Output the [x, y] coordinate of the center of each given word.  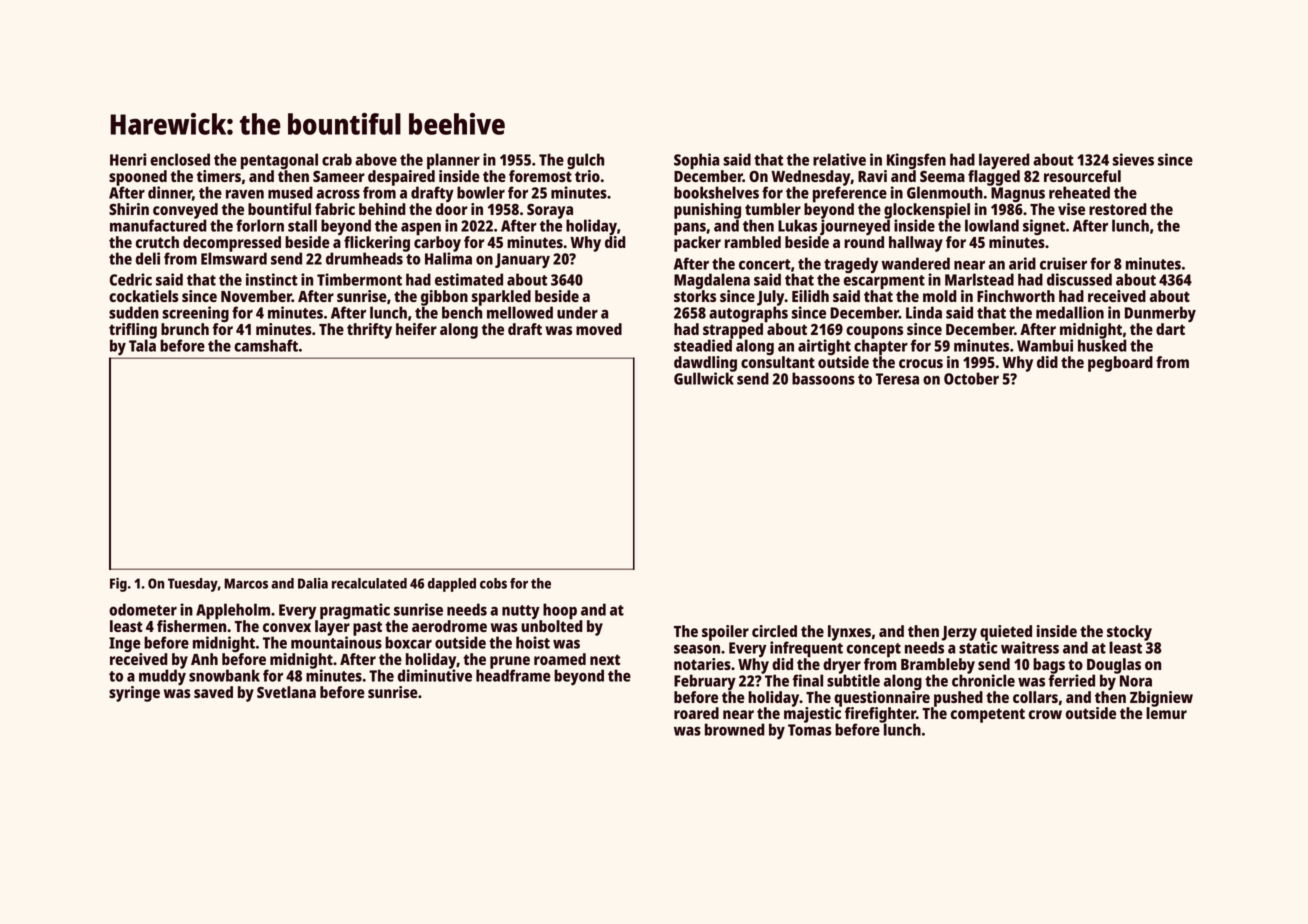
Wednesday [811, 178]
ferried [1072, 680]
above [376, 159]
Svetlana [286, 692]
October [971, 378]
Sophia [696, 161]
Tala [142, 346]
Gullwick [704, 378]
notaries [702, 664]
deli [148, 258]
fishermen [191, 626]
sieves [1133, 159]
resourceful [1082, 176]
